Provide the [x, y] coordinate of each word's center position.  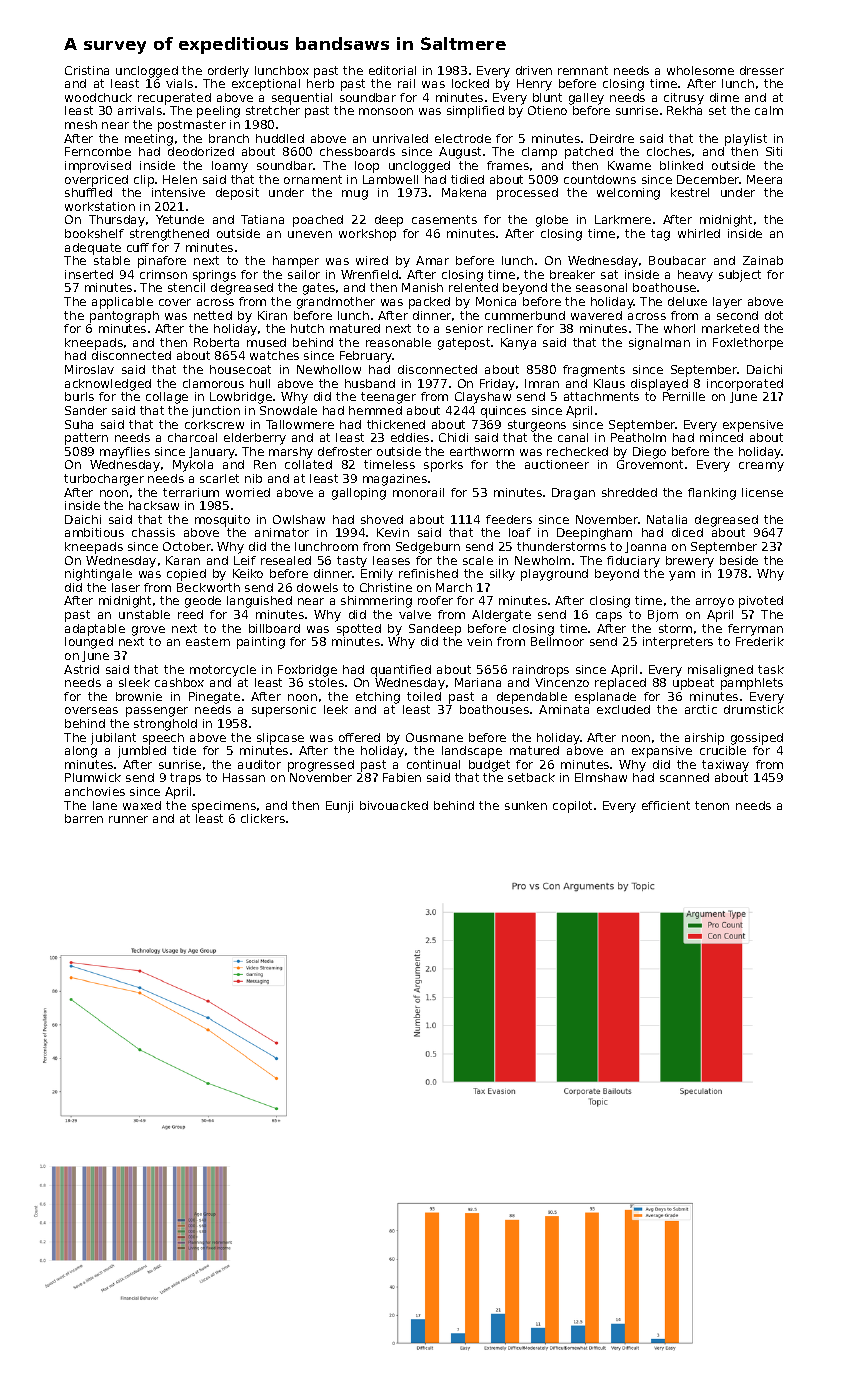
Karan [183, 560]
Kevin [393, 532]
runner [128, 819]
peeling [218, 112]
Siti [774, 151]
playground [554, 575]
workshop [367, 235]
